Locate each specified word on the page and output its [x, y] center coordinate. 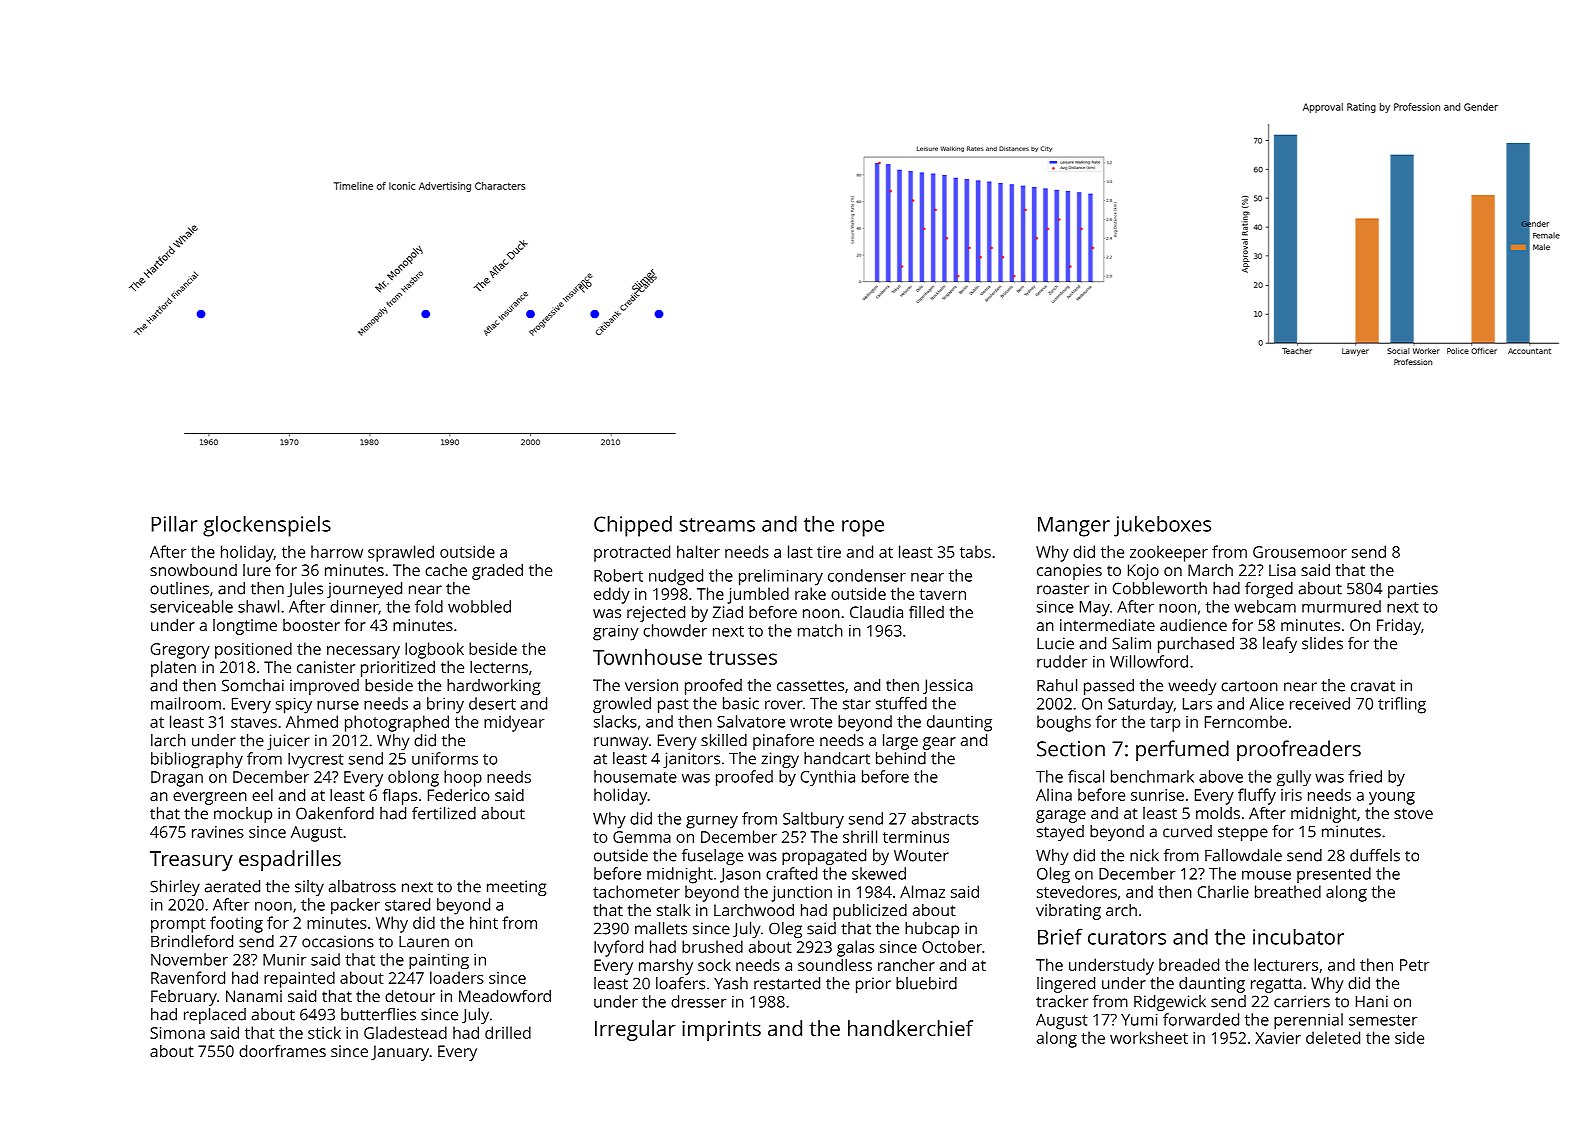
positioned [253, 650]
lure [257, 570]
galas [855, 948]
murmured [1341, 606]
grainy [616, 633]
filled [926, 612]
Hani [1372, 1001]
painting [439, 961]
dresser [698, 1001]
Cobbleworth [1160, 588]
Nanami [254, 996]
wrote [811, 722]
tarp [1165, 724]
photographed [397, 723]
